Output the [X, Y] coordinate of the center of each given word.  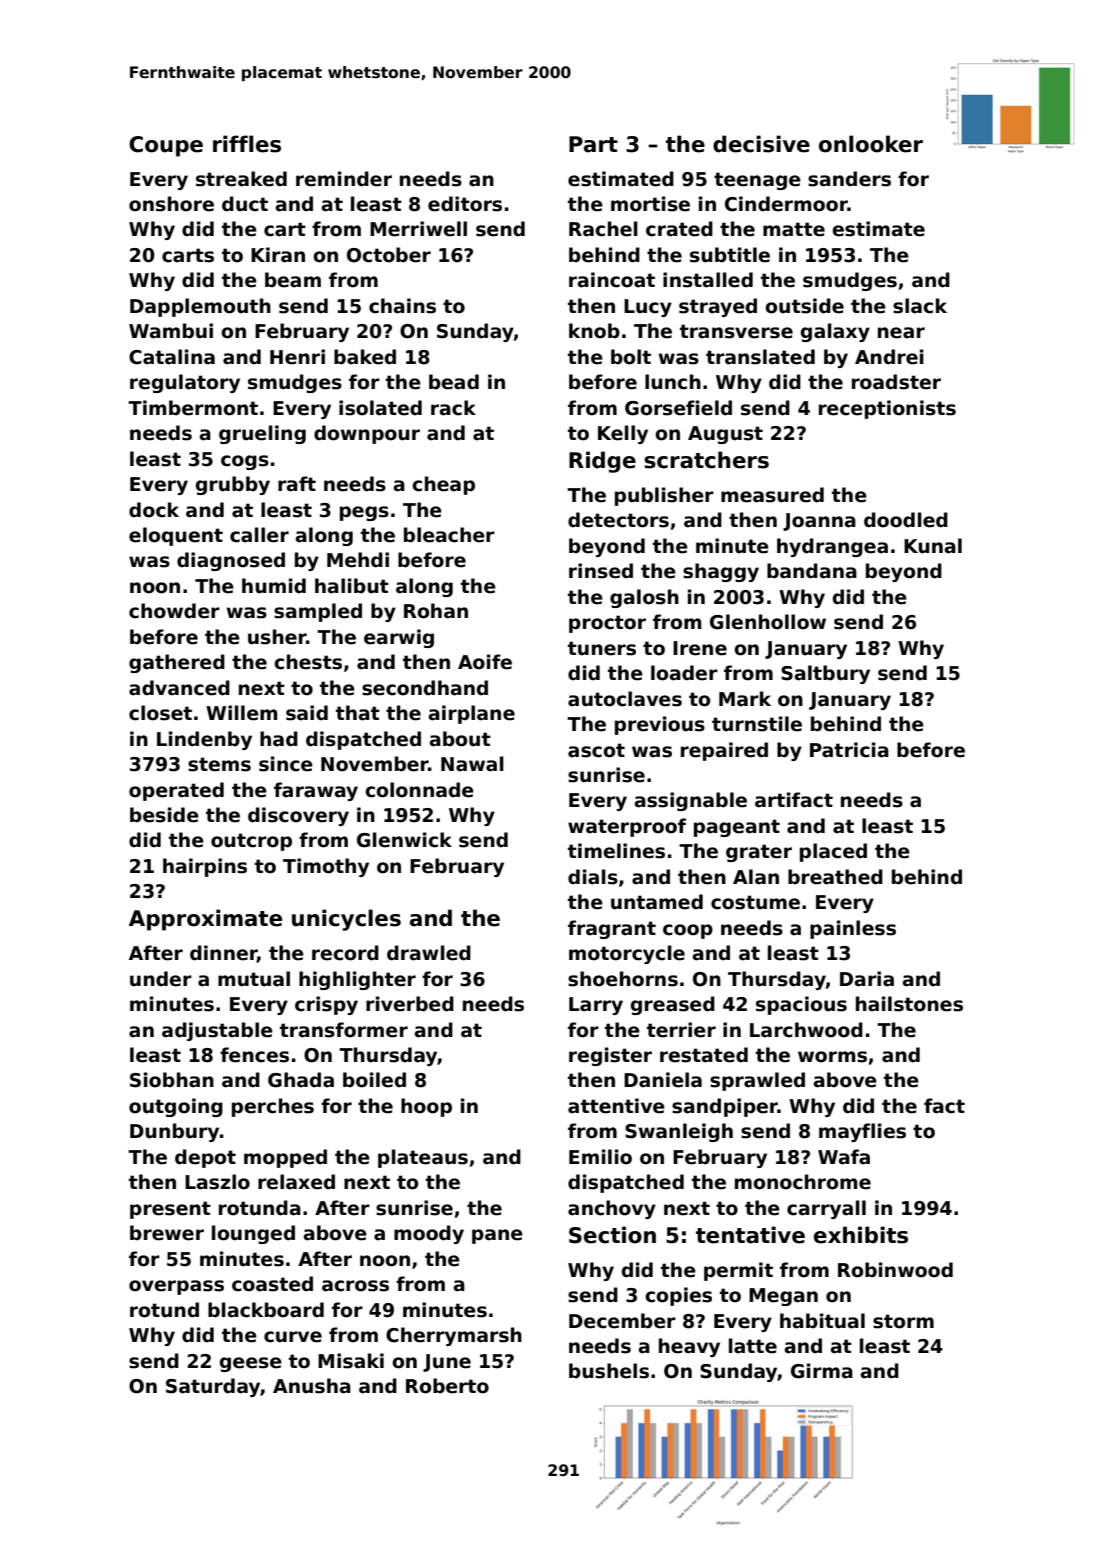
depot [205, 1158]
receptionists [887, 409]
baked [365, 357]
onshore [171, 204]
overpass [176, 1287]
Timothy [326, 867]
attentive [616, 1106]
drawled [429, 953]
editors [465, 204]
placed [833, 852]
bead [454, 382]
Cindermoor [786, 204]
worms [832, 1057]
